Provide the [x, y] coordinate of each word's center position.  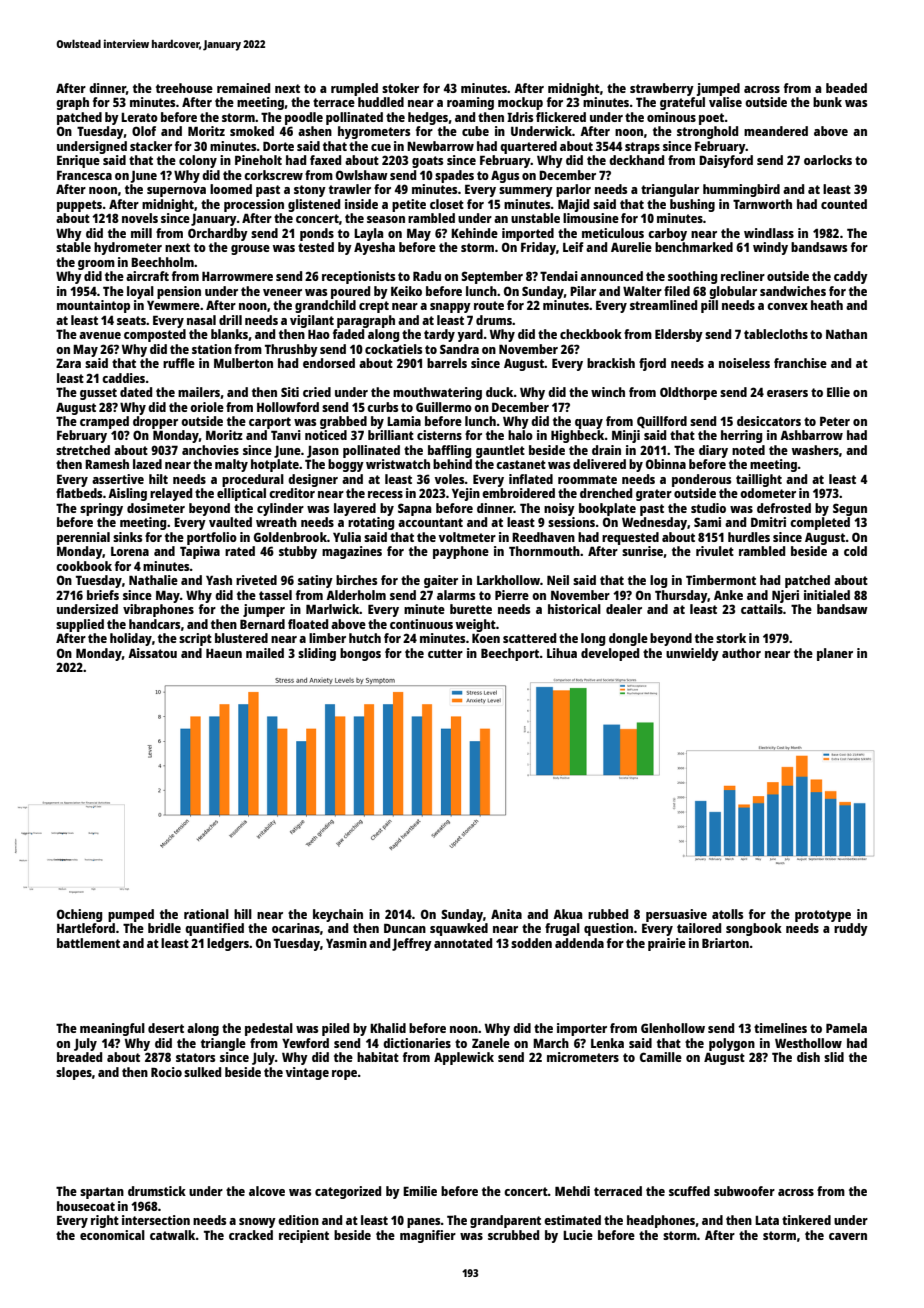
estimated [572, 1220]
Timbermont [721, 580]
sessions [571, 522]
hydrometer [128, 248]
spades [454, 176]
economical [112, 1235]
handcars [154, 624]
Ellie [838, 392]
